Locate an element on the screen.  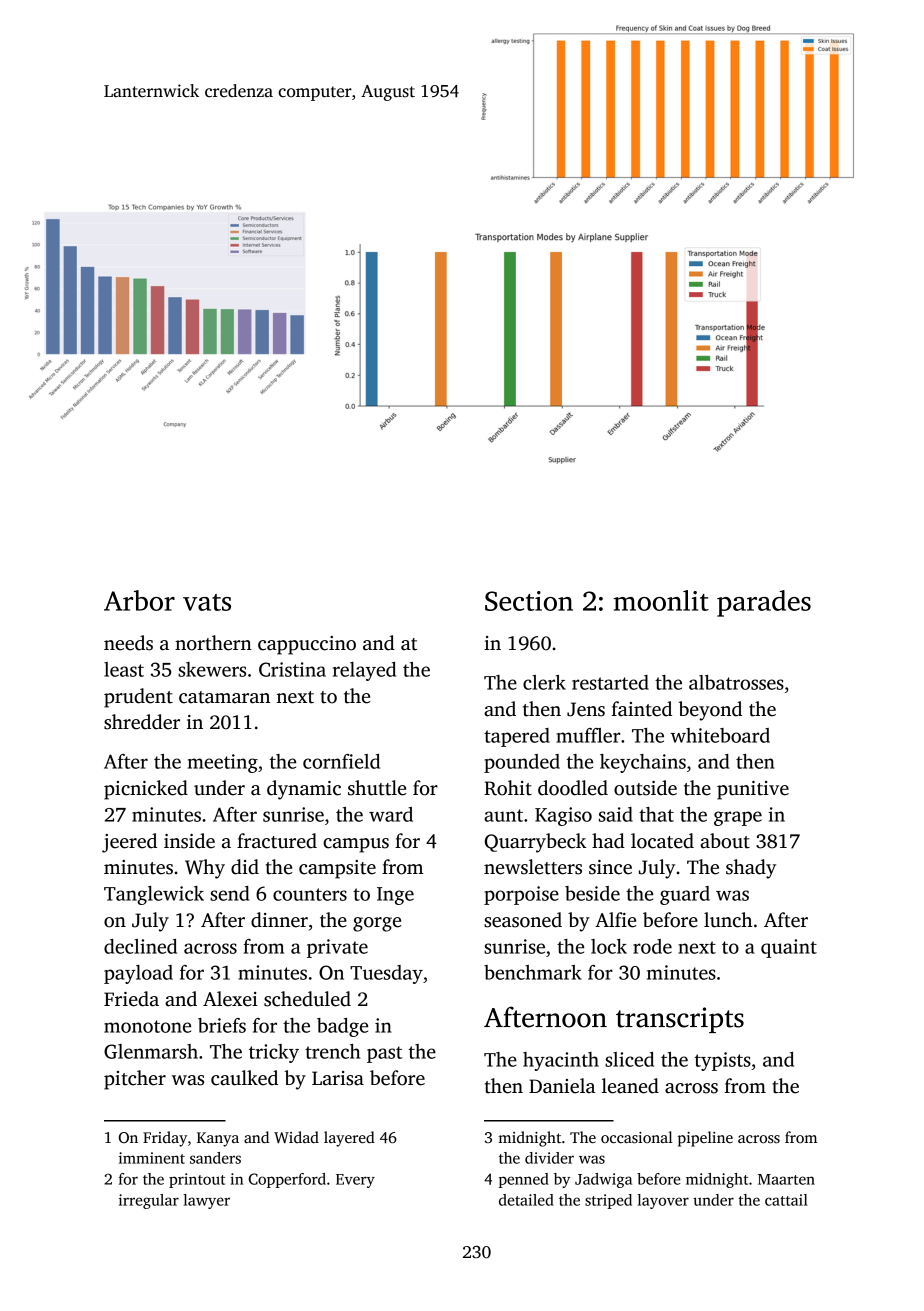
imminent is located at coordinates (152, 1158).
